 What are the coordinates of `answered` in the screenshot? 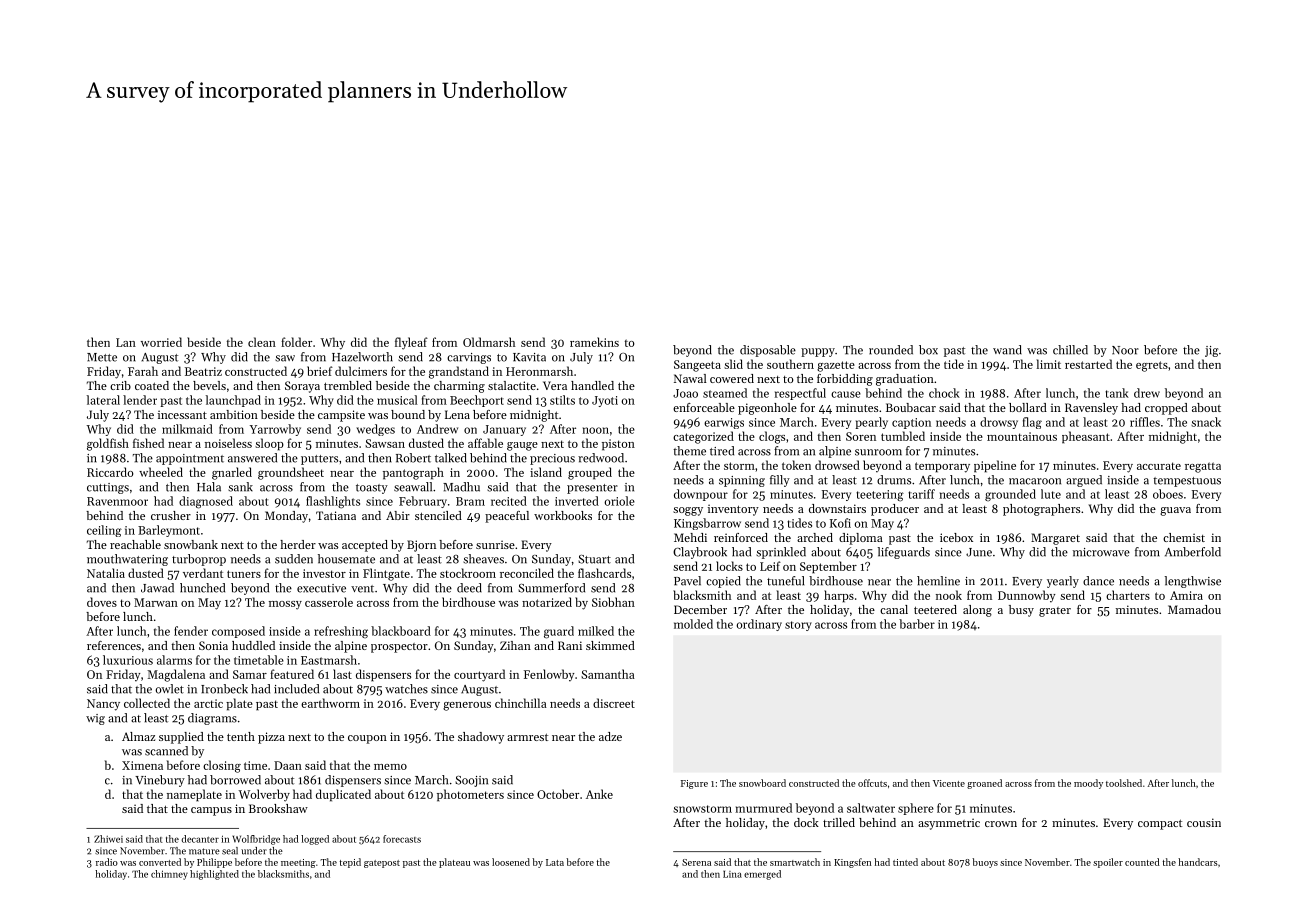 It's located at (252, 458).
